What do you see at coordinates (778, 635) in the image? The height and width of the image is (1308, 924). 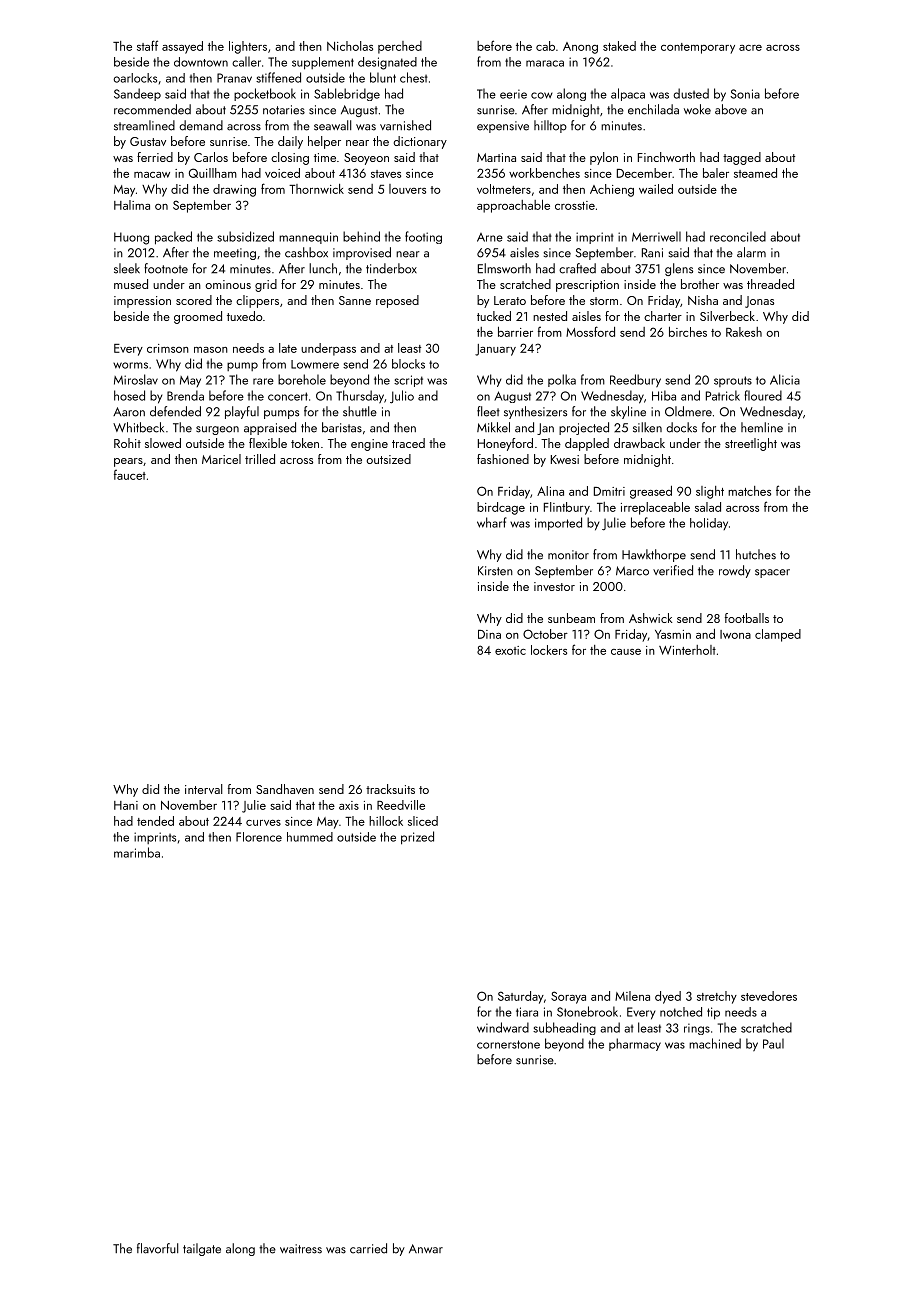 I see `clamped` at bounding box center [778, 635].
